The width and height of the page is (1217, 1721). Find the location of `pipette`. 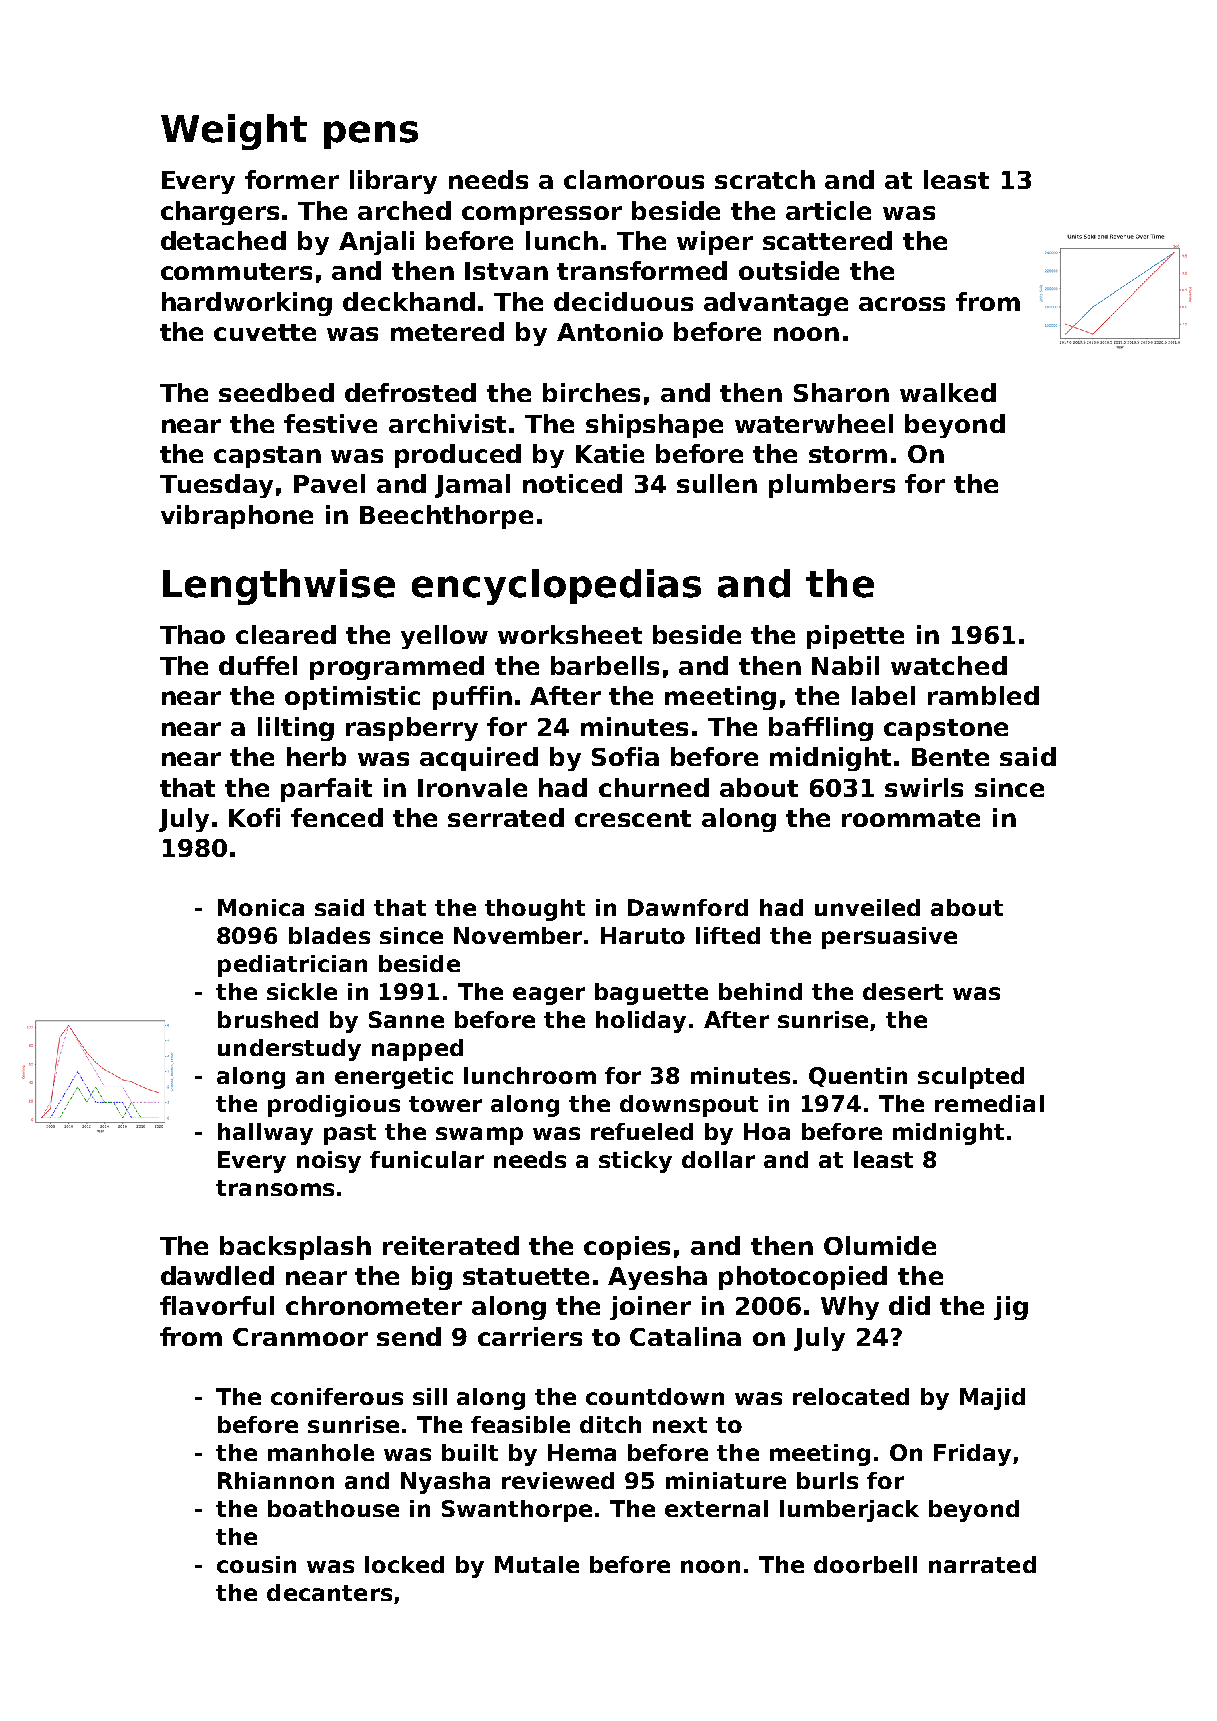

pipette is located at coordinates (855, 637).
